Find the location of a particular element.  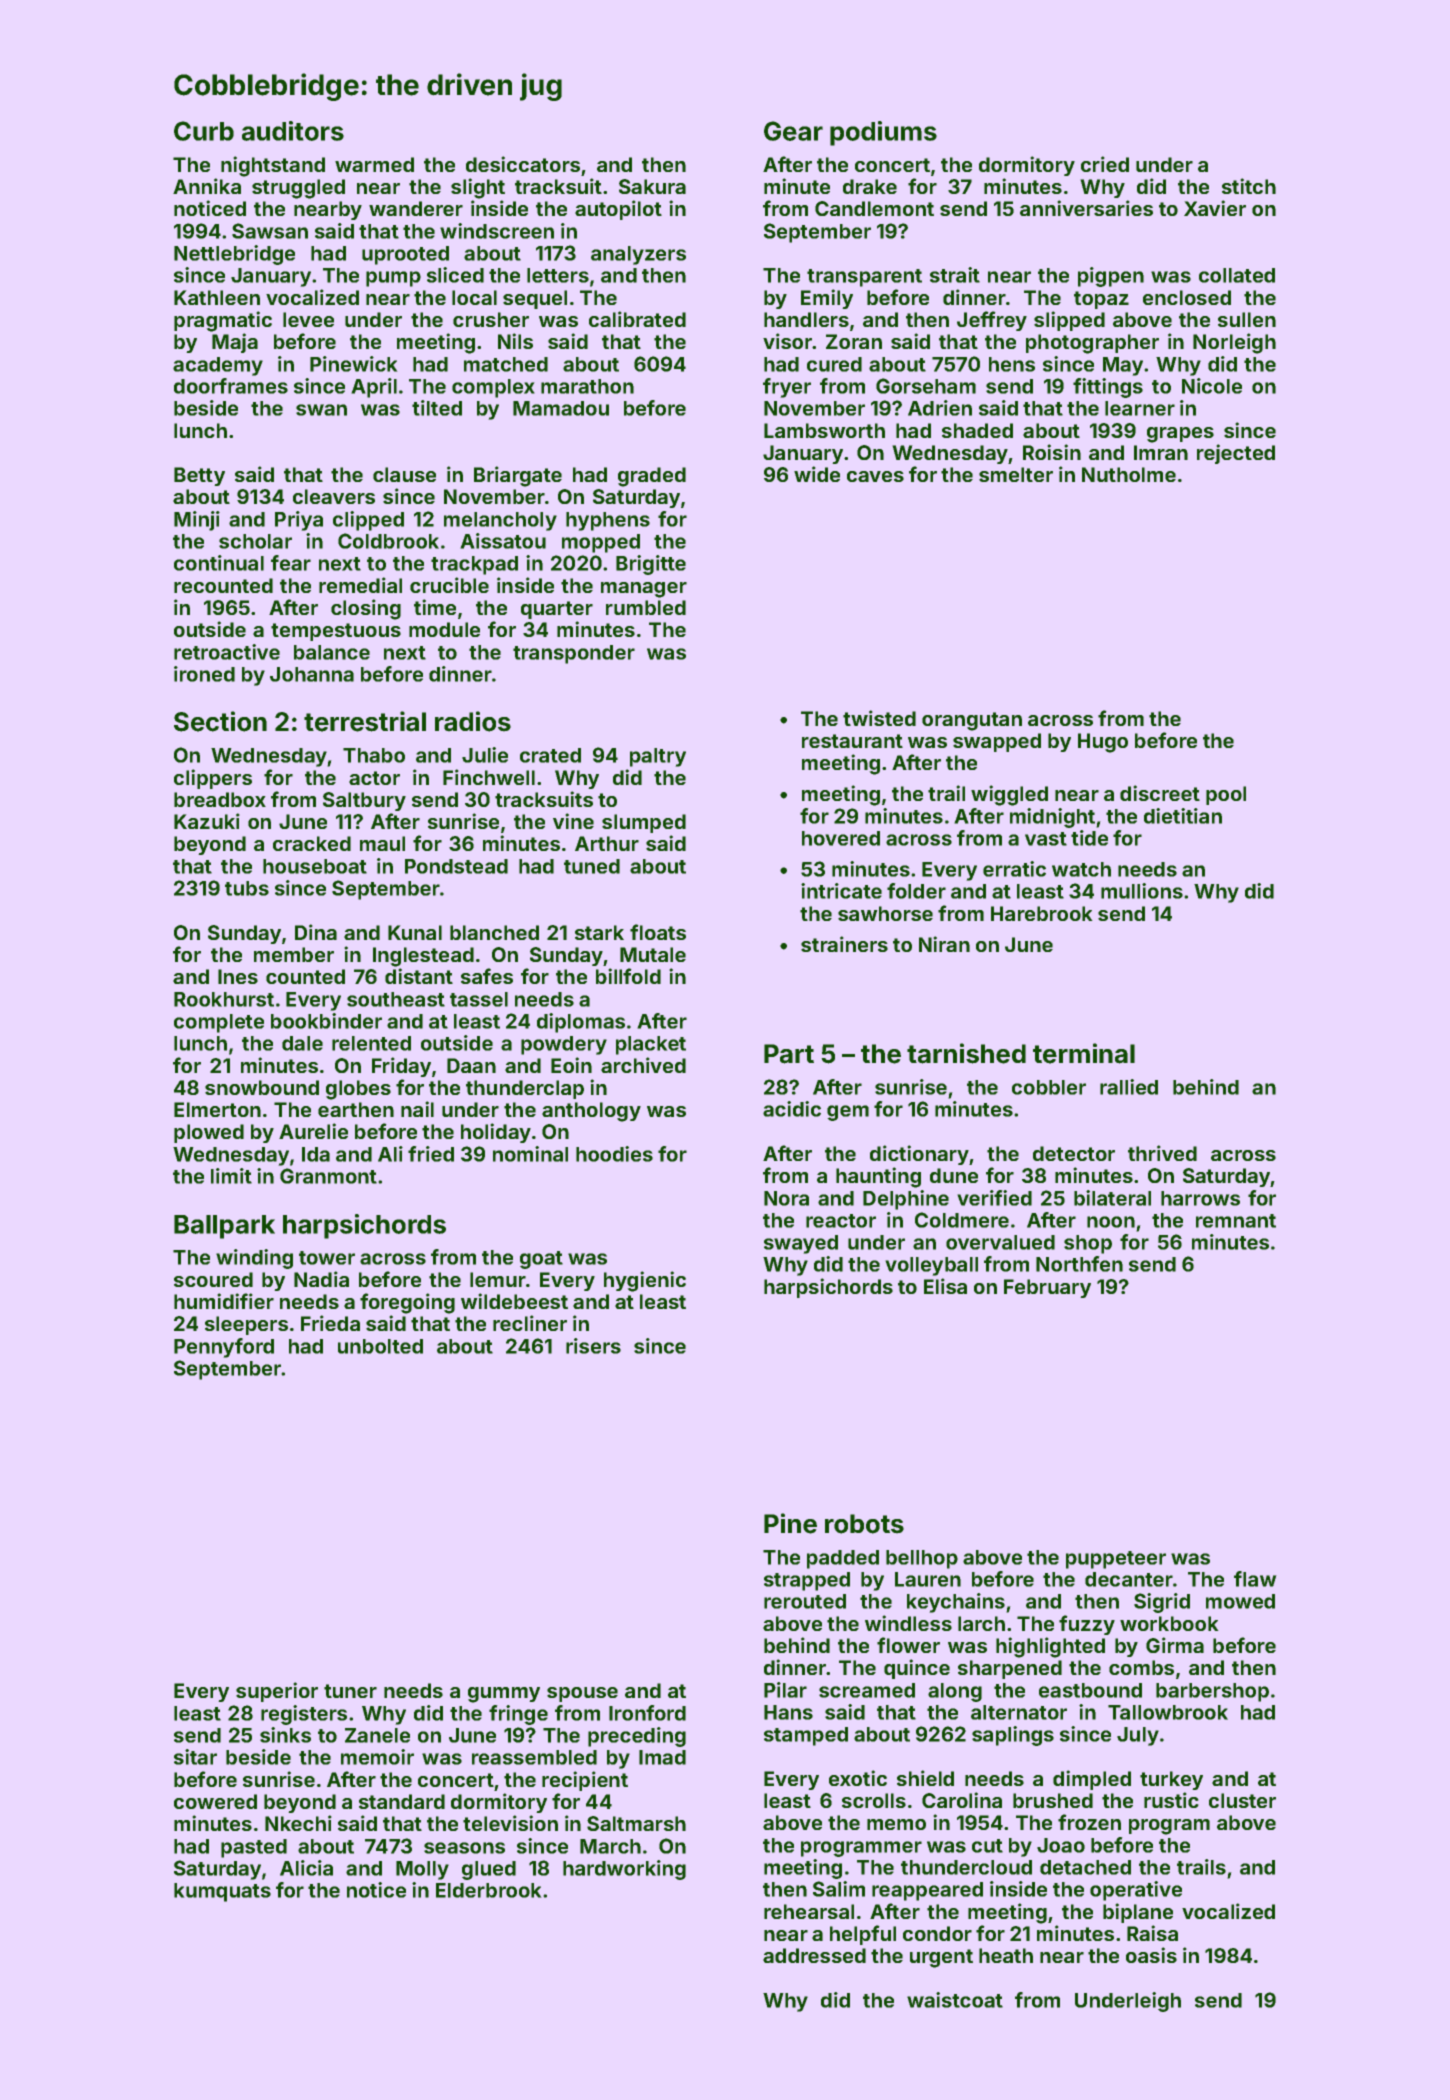

limit is located at coordinates (231, 1176).
